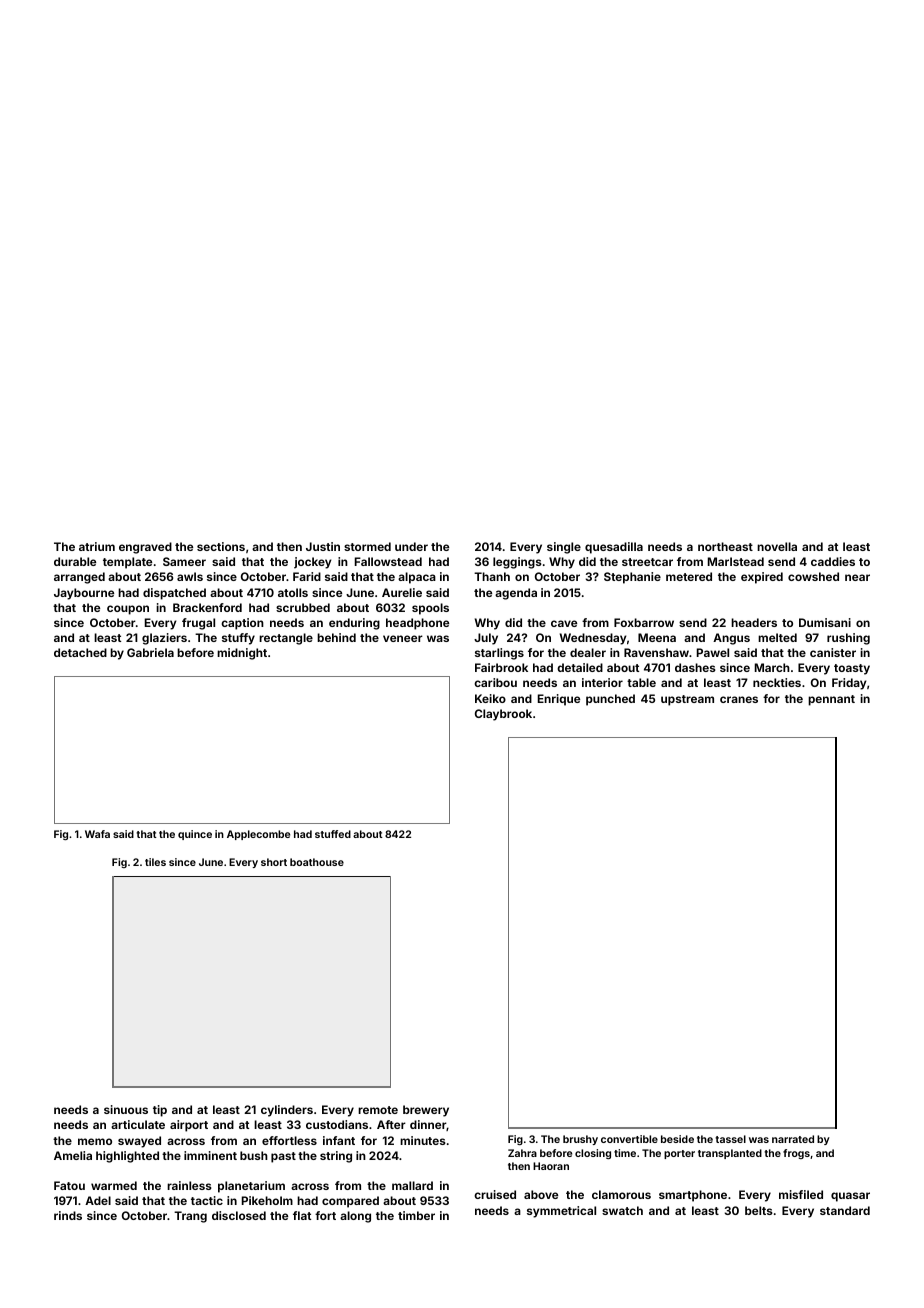 This page has width=924, height=1308. I want to click on planetarium, so click(251, 1187).
